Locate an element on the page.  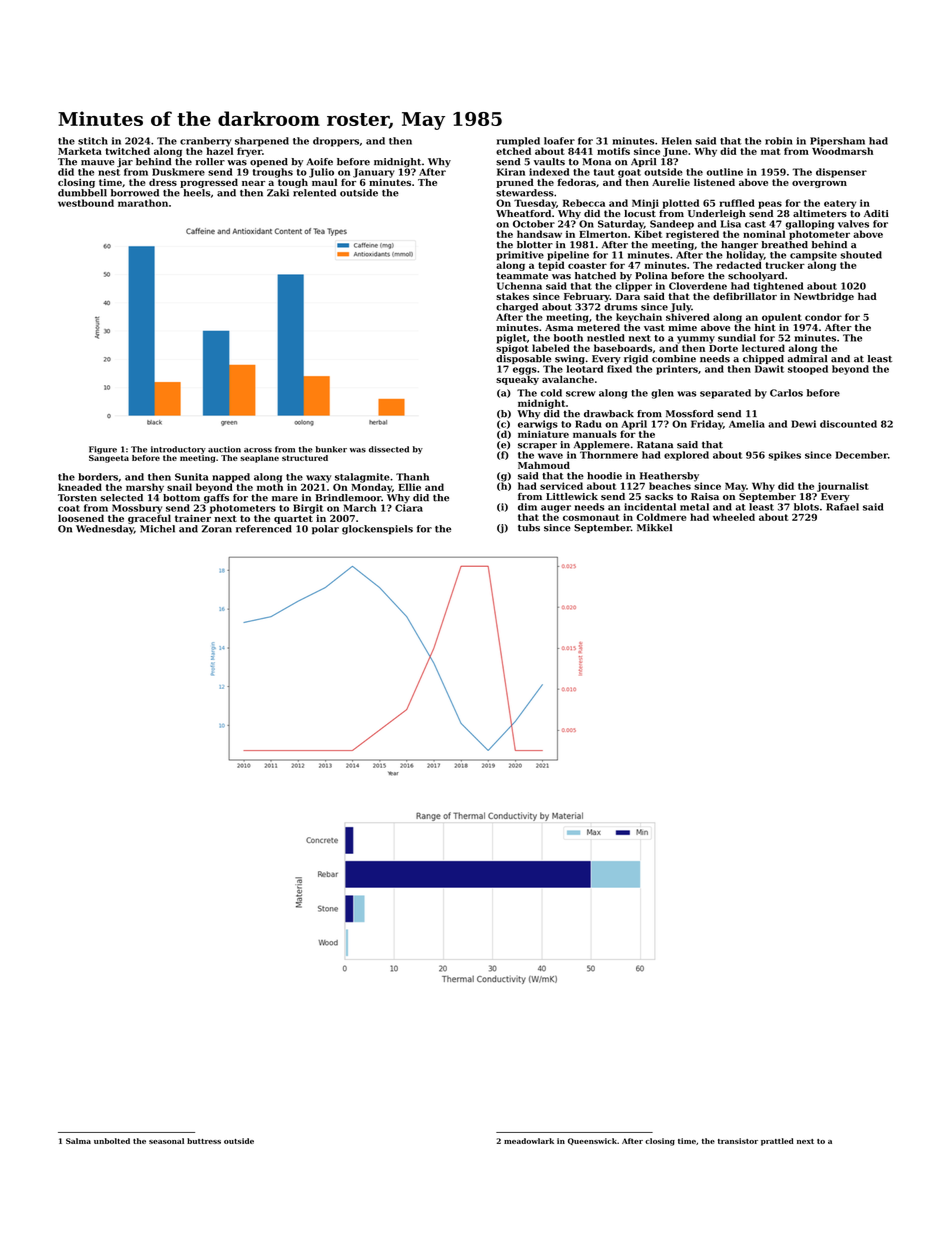
transistor is located at coordinates (738, 1141).
